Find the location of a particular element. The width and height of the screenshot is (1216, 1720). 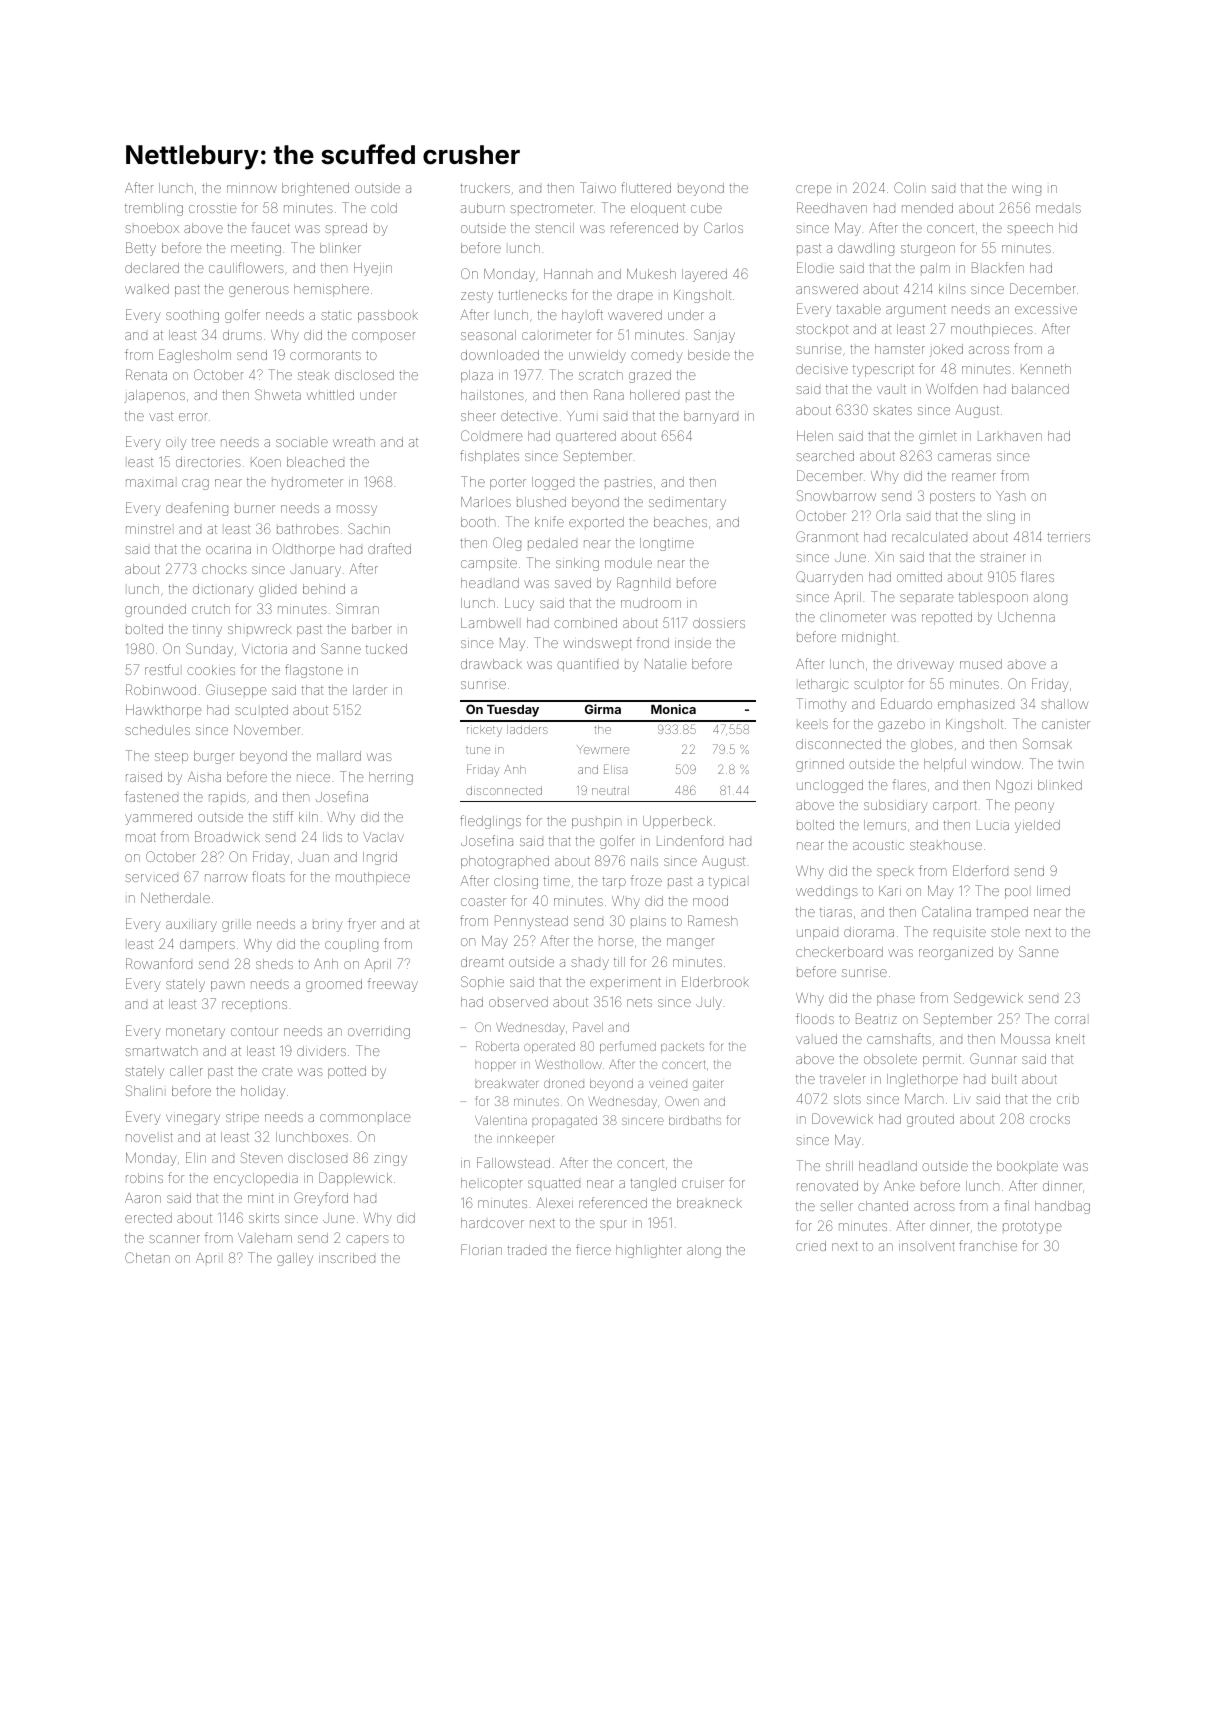

brightened is located at coordinates (315, 189).
